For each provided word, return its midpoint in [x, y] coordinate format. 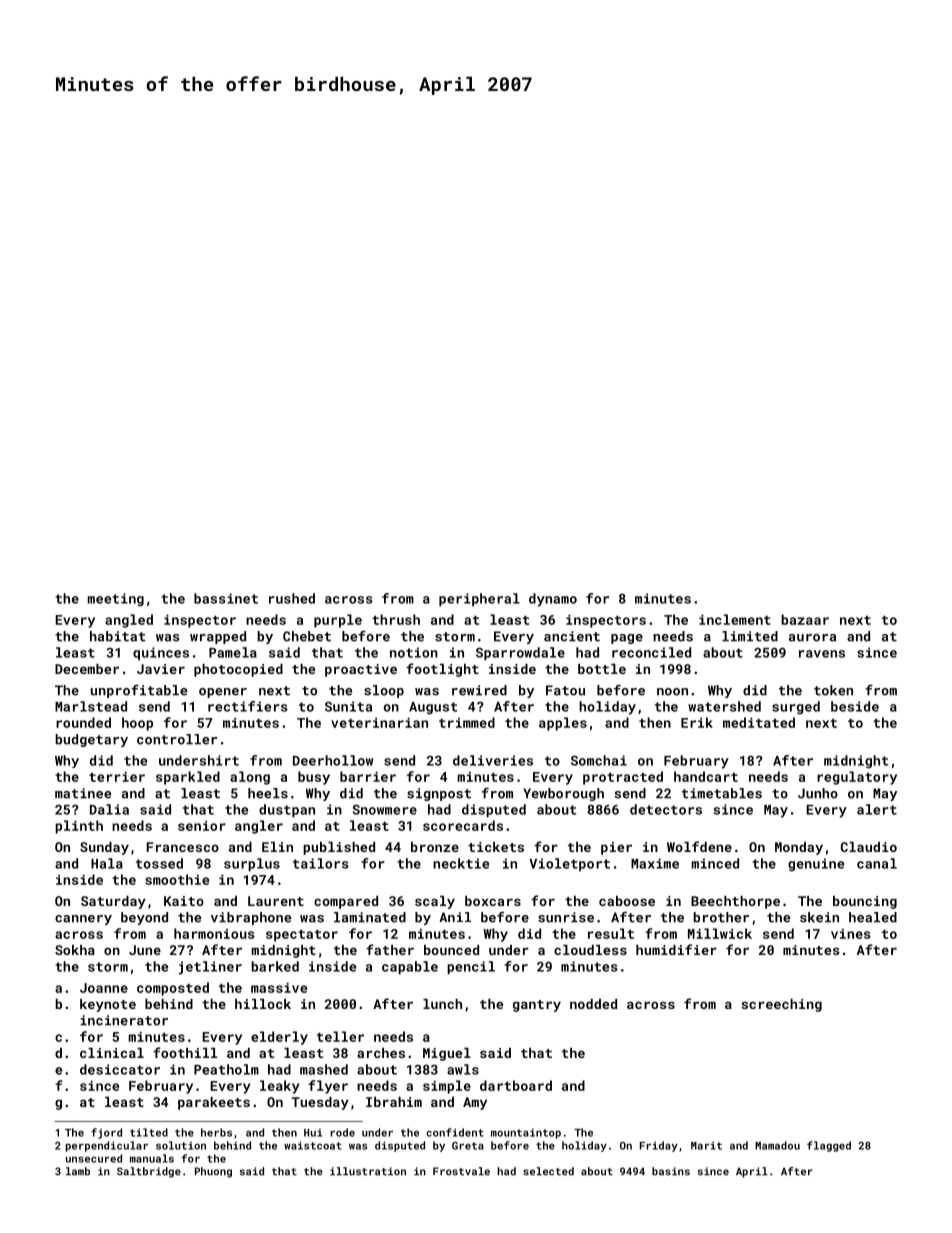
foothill [185, 1052]
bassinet [226, 598]
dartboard [516, 1085]
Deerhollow [333, 760]
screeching [782, 1005]
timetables [722, 793]
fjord [106, 1133]
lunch [442, 1004]
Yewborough [563, 794]
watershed [724, 706]
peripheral [479, 600]
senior [202, 826]
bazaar [805, 619]
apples [563, 724]
